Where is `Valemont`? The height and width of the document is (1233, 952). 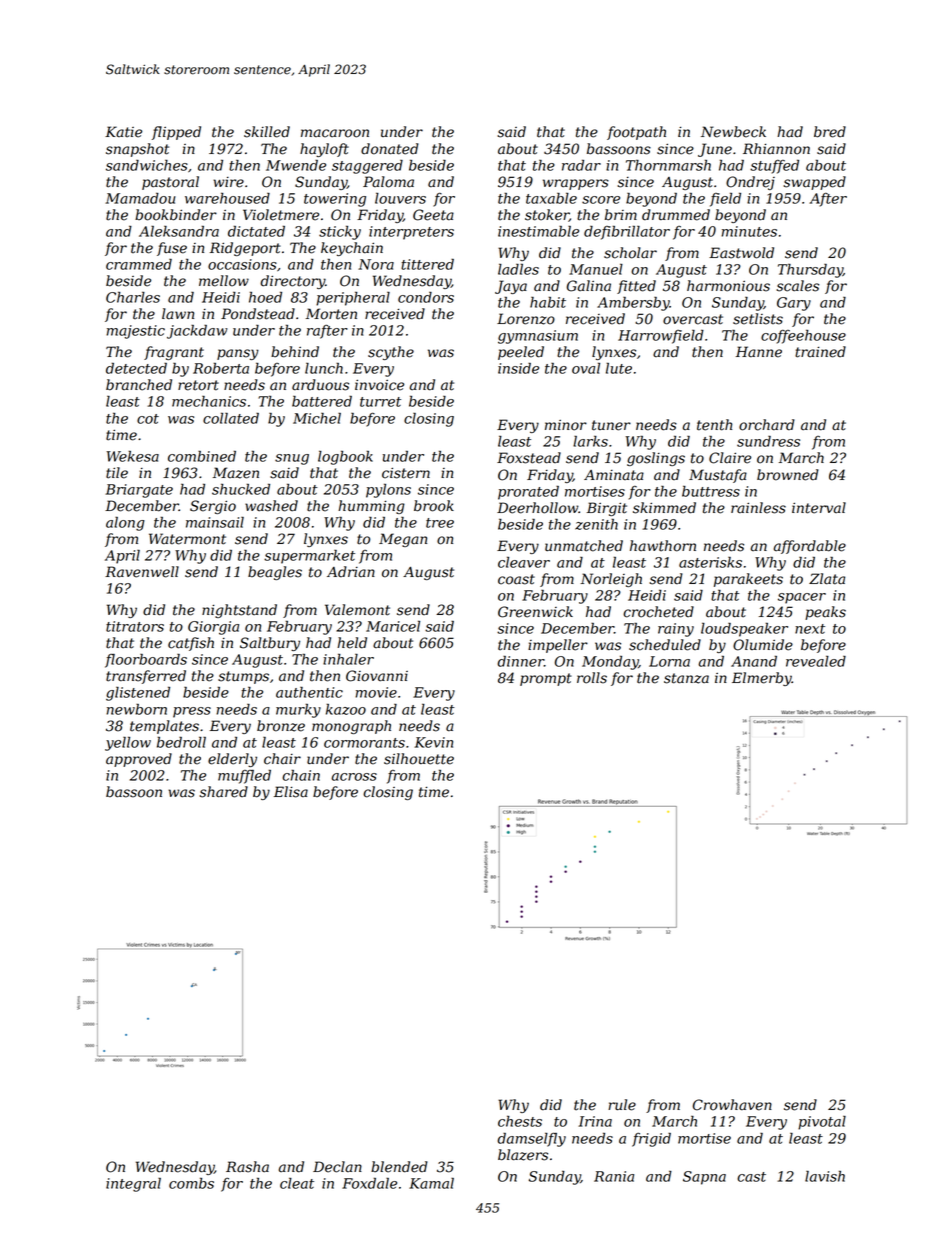
Valemont is located at coordinates (357, 610).
